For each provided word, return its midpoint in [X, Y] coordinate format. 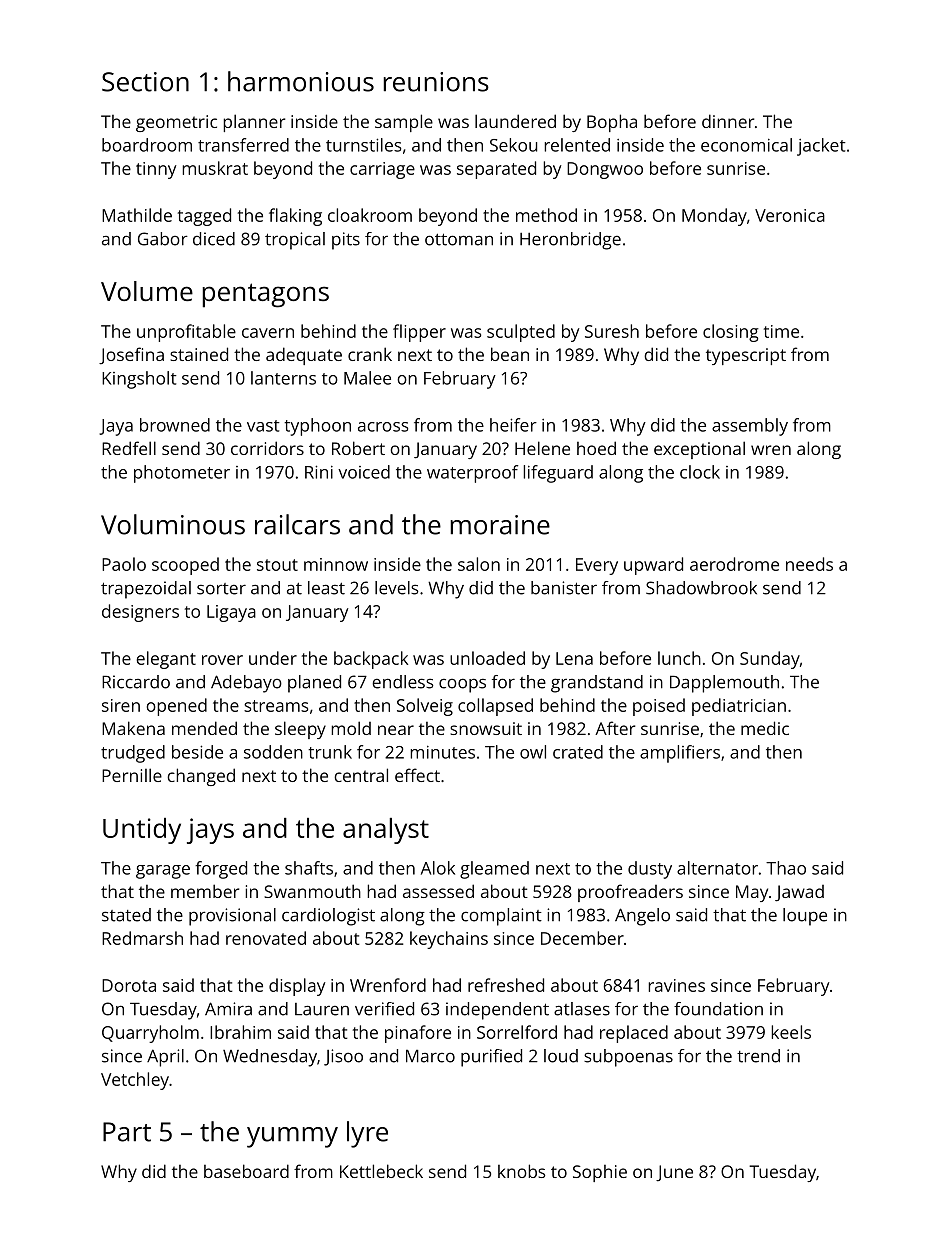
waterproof [472, 474]
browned [175, 425]
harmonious [301, 81]
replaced [634, 1034]
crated [578, 752]
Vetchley [135, 1081]
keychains [449, 940]
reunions [436, 82]
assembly [750, 427]
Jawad [799, 893]
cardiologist [328, 917]
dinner [728, 121]
